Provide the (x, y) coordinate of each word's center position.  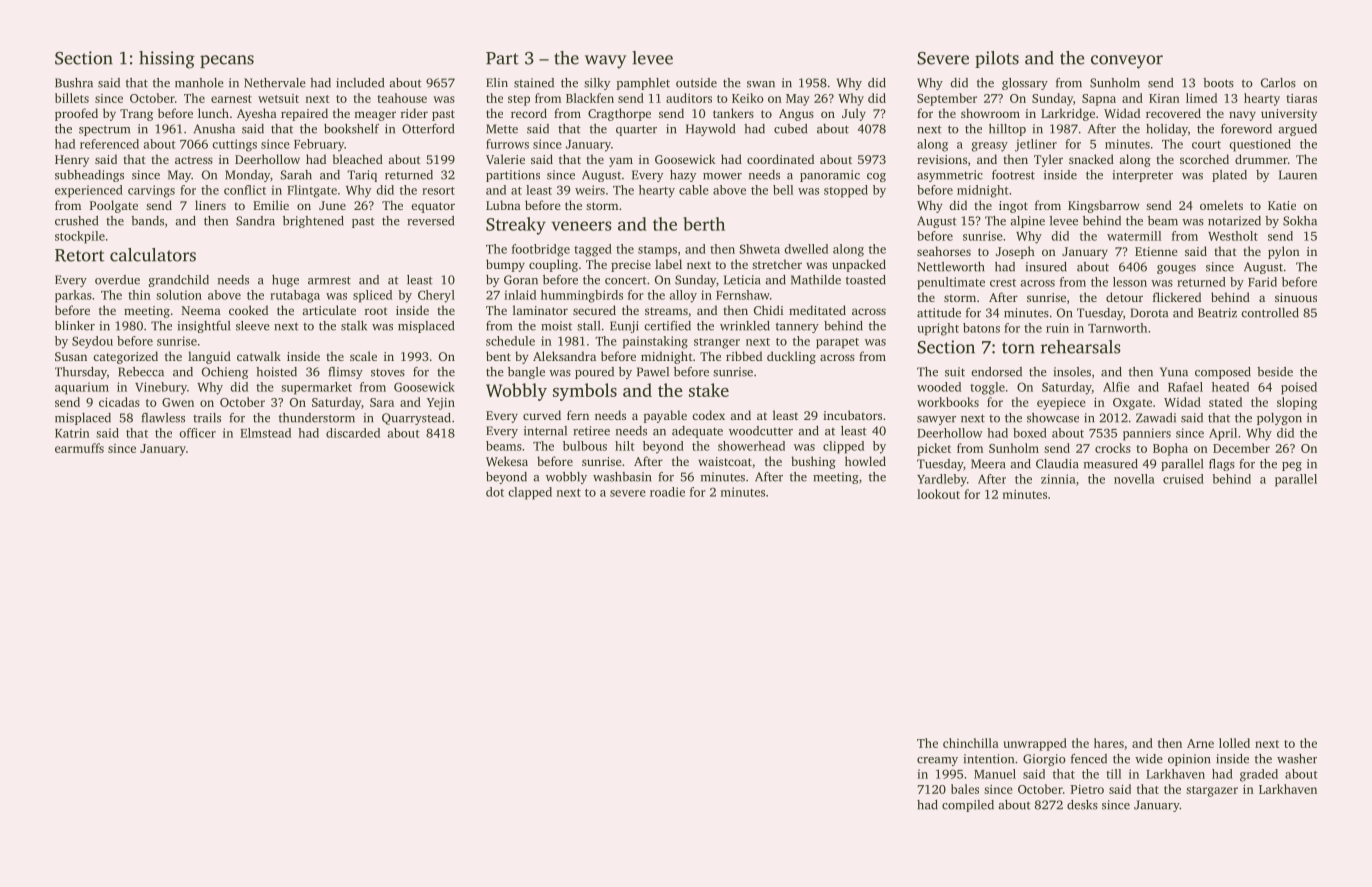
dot (495, 492)
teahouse (402, 98)
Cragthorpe (619, 114)
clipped (843, 447)
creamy (937, 761)
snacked (1091, 159)
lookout (938, 494)
